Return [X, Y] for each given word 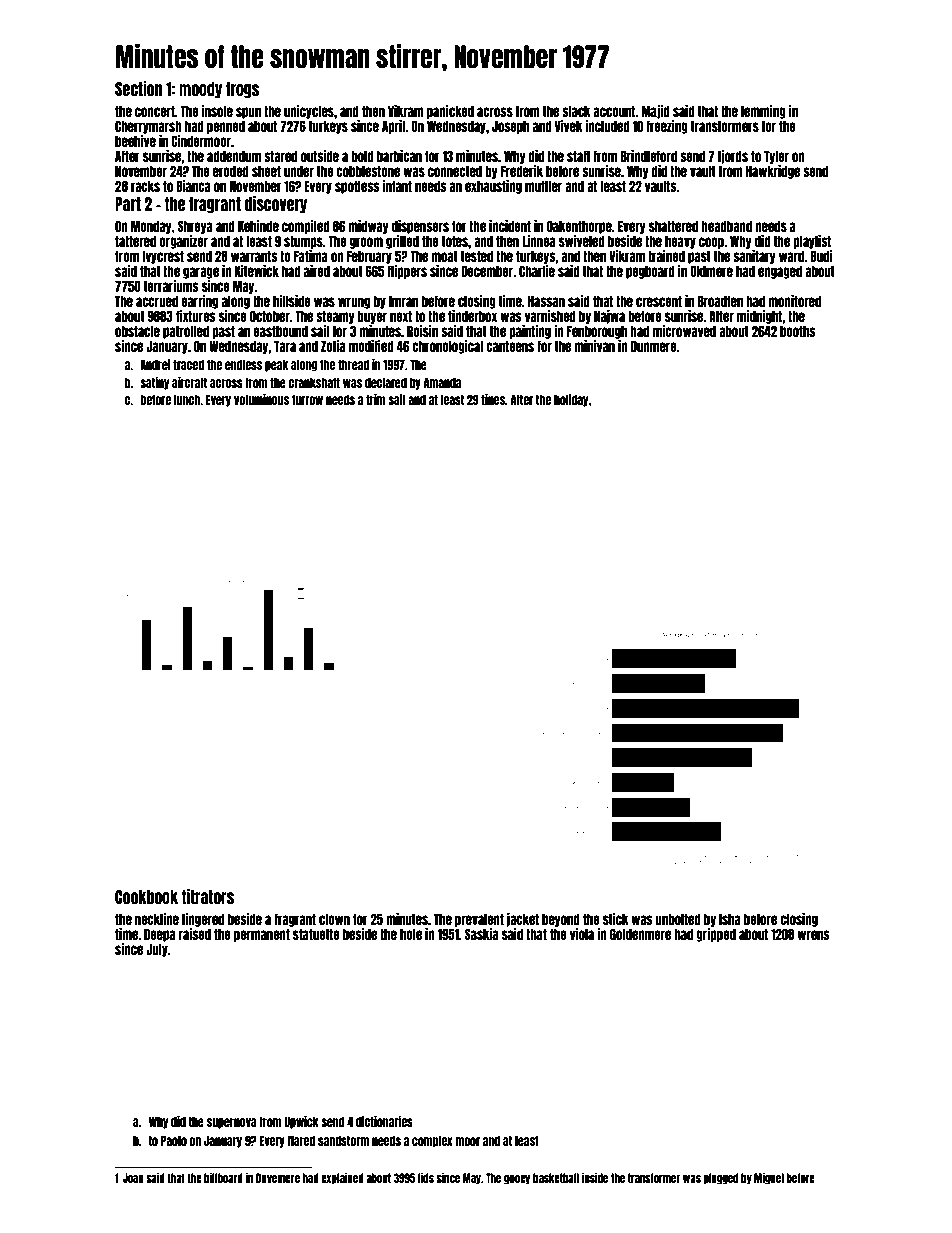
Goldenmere [640, 934]
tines [493, 399]
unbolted [678, 919]
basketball [556, 1178]
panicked [450, 112]
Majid [655, 112]
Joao [133, 1178]
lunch [187, 399]
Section [138, 88]
